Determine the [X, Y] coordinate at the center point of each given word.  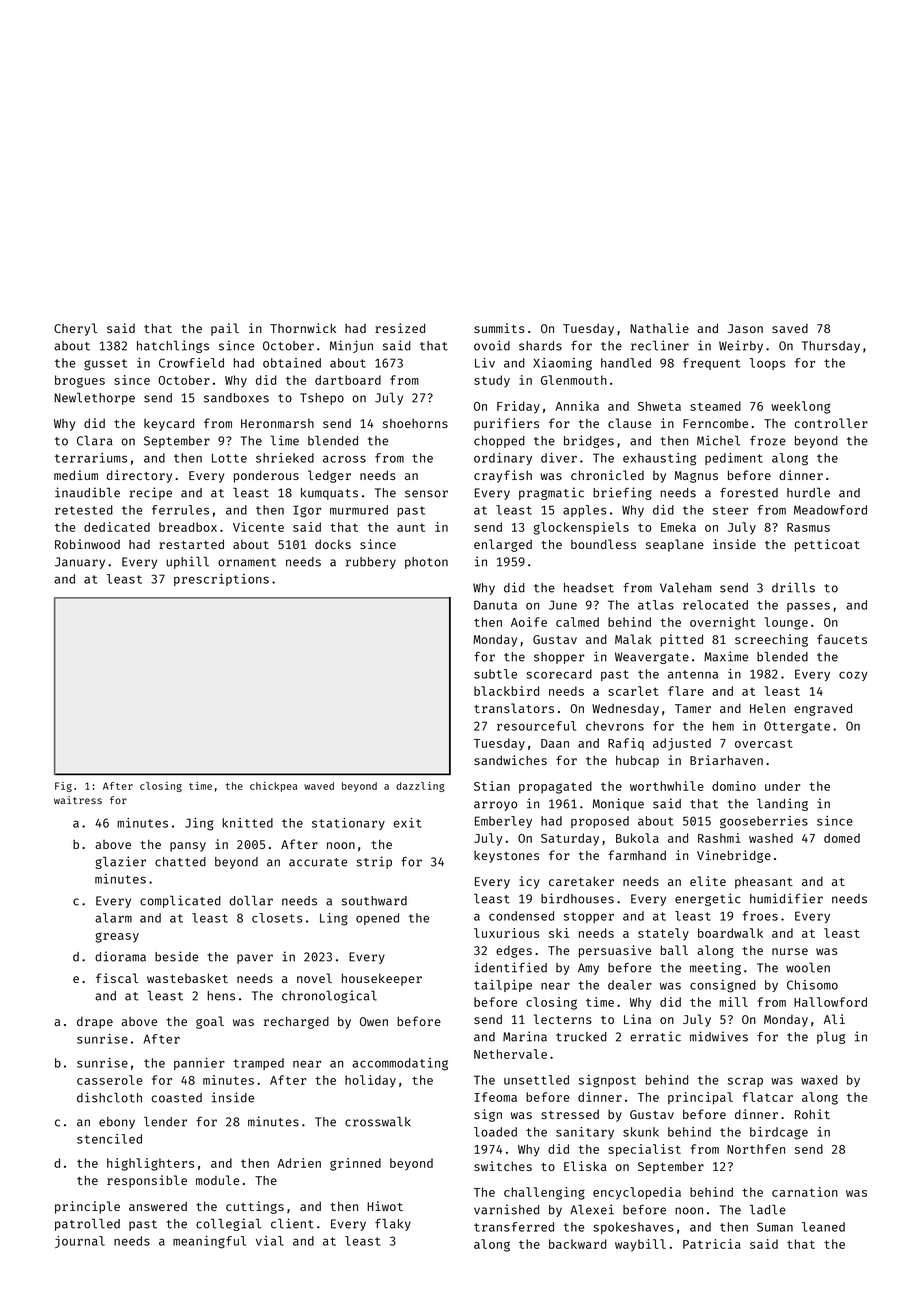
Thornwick [303, 328]
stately [663, 934]
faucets [842, 639]
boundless [603, 544]
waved [319, 786]
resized [400, 328]
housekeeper [382, 979]
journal [80, 1242]
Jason [745, 328]
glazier [120, 862]
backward [578, 1244]
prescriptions [221, 580]
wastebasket [187, 978]
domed [842, 838]
